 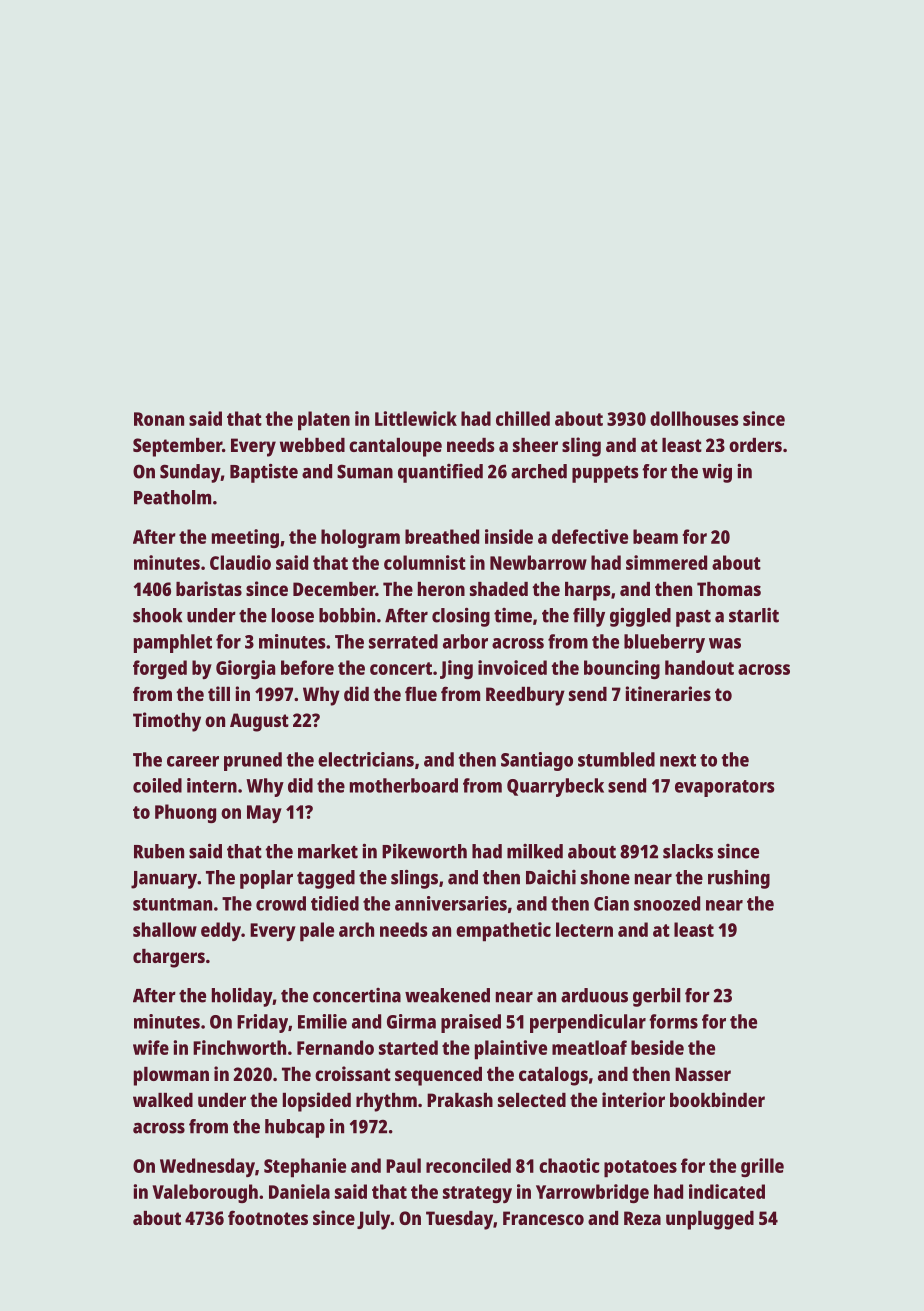 I want to click on walked, so click(x=163, y=1100).
